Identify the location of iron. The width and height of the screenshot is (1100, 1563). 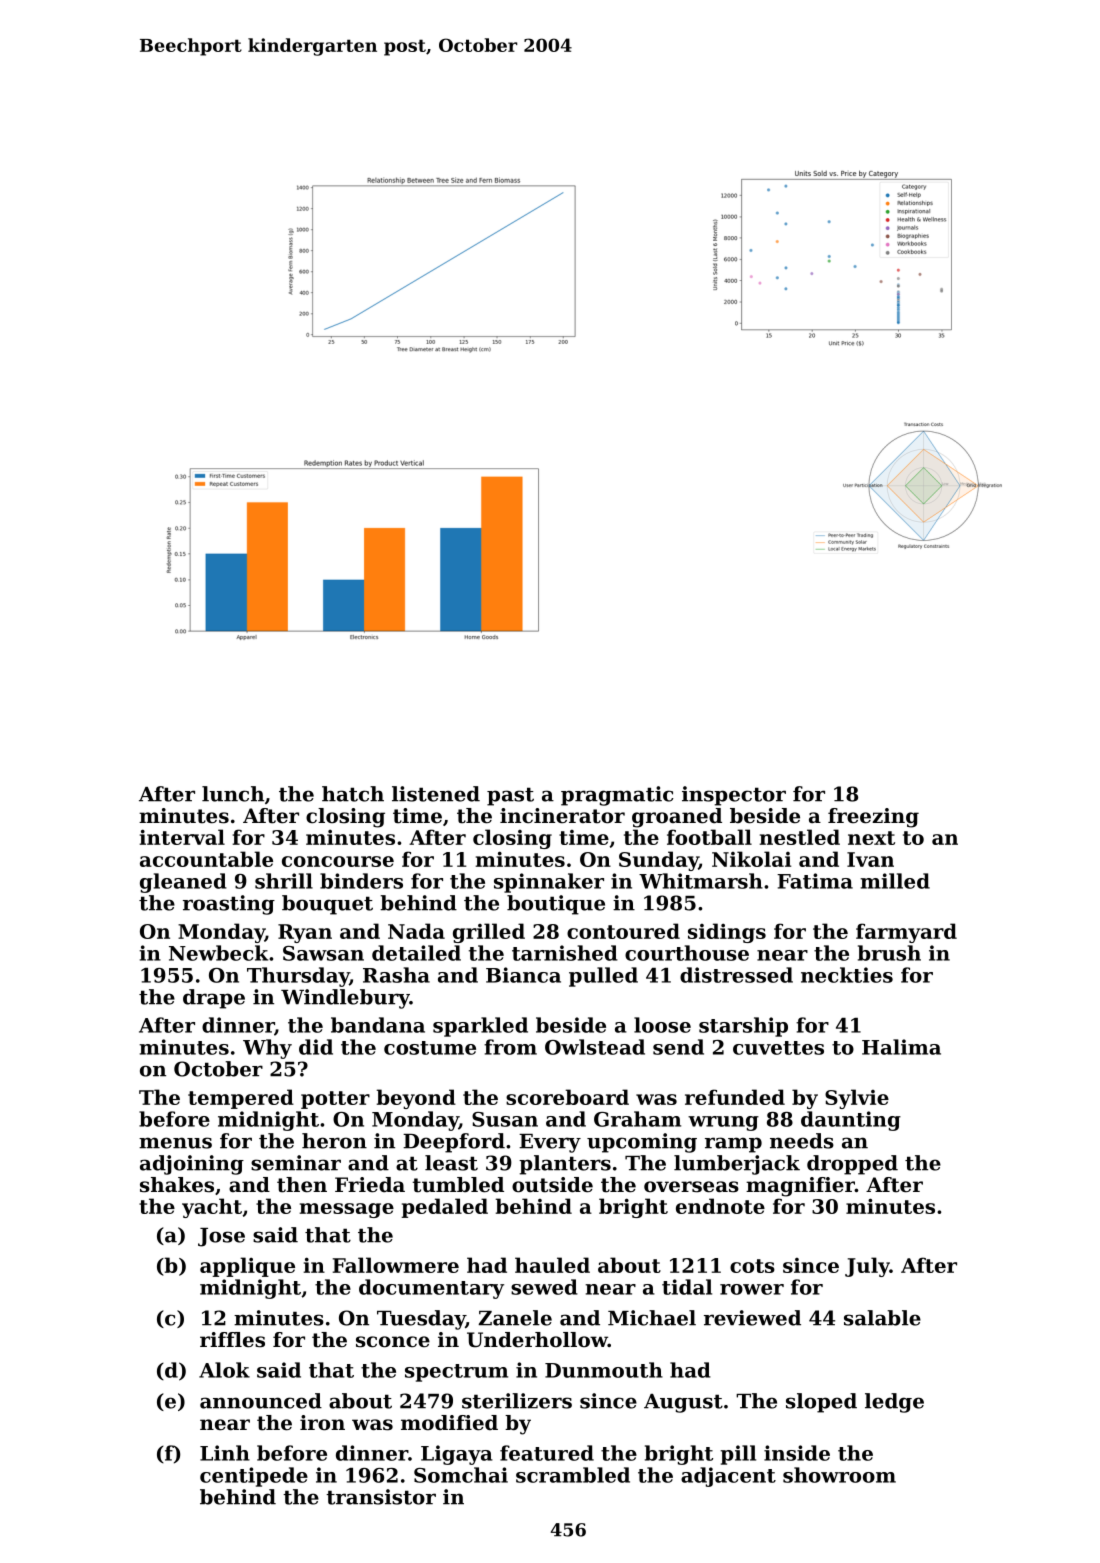
(322, 1423).
